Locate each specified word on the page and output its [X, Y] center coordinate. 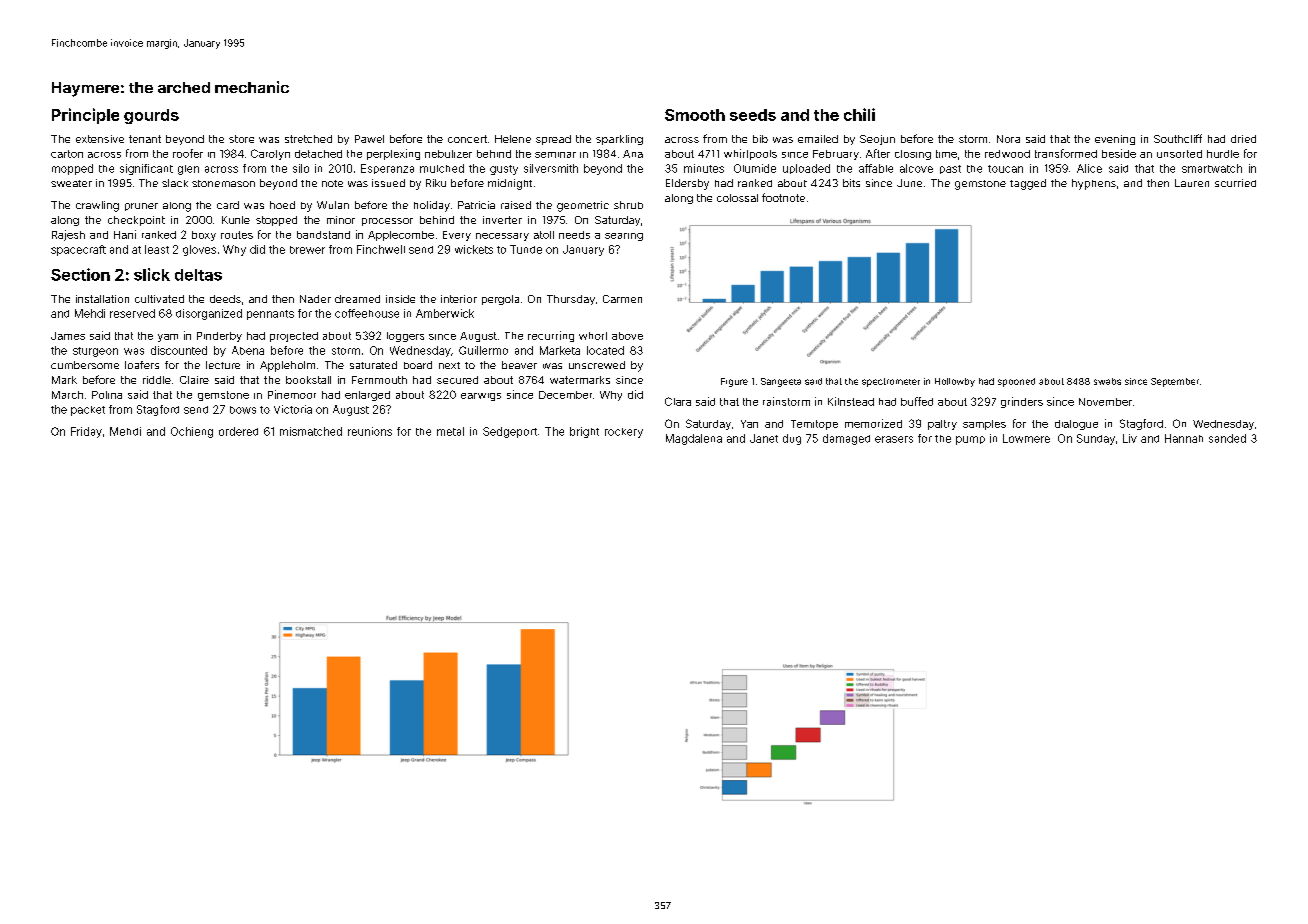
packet [88, 411]
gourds [151, 116]
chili [859, 114]
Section [80, 274]
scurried [1235, 183]
